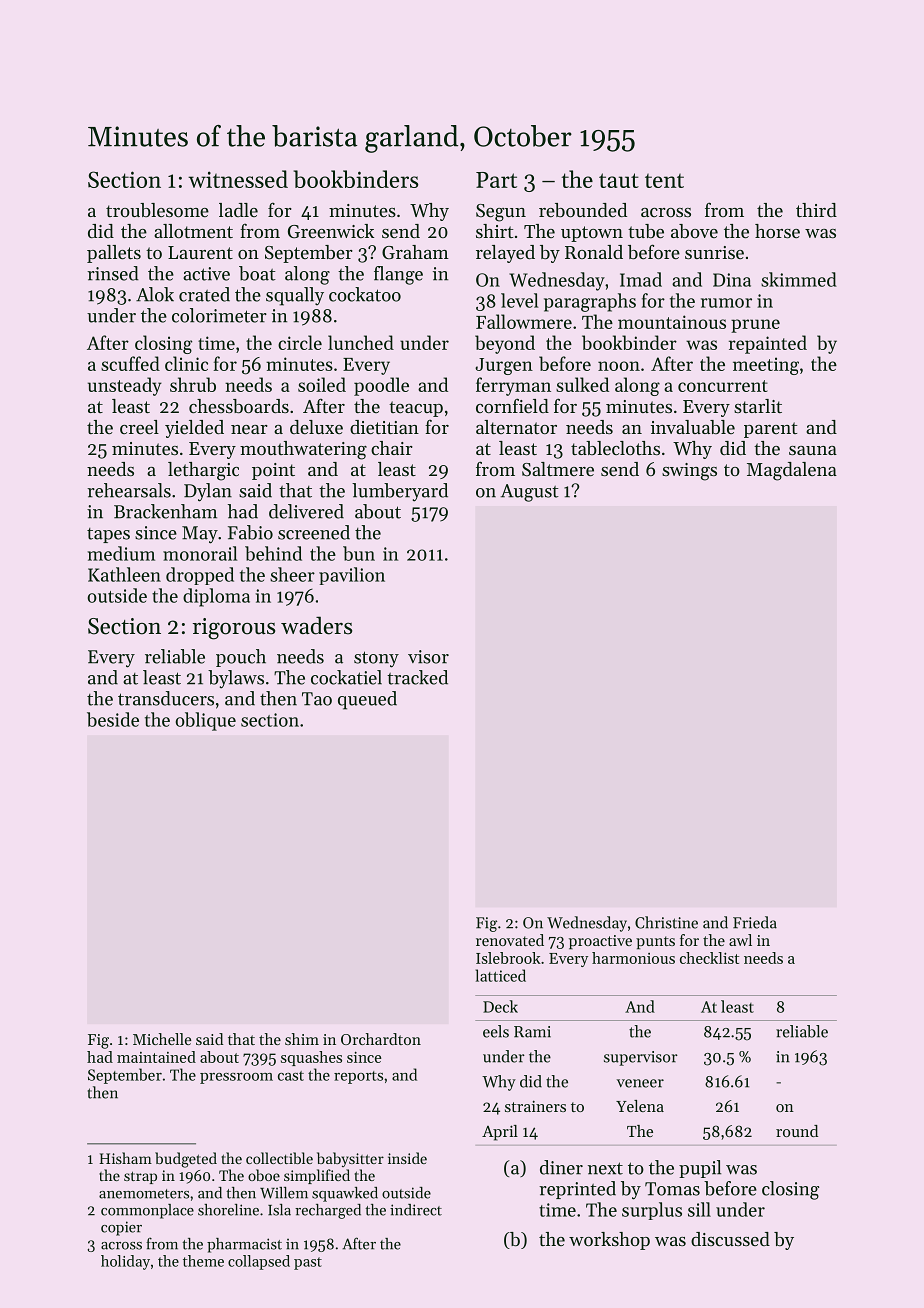 Image resolution: width=924 pixels, height=1308 pixels. Describe the element at coordinates (530, 493) in the page. I see `August` at that location.
